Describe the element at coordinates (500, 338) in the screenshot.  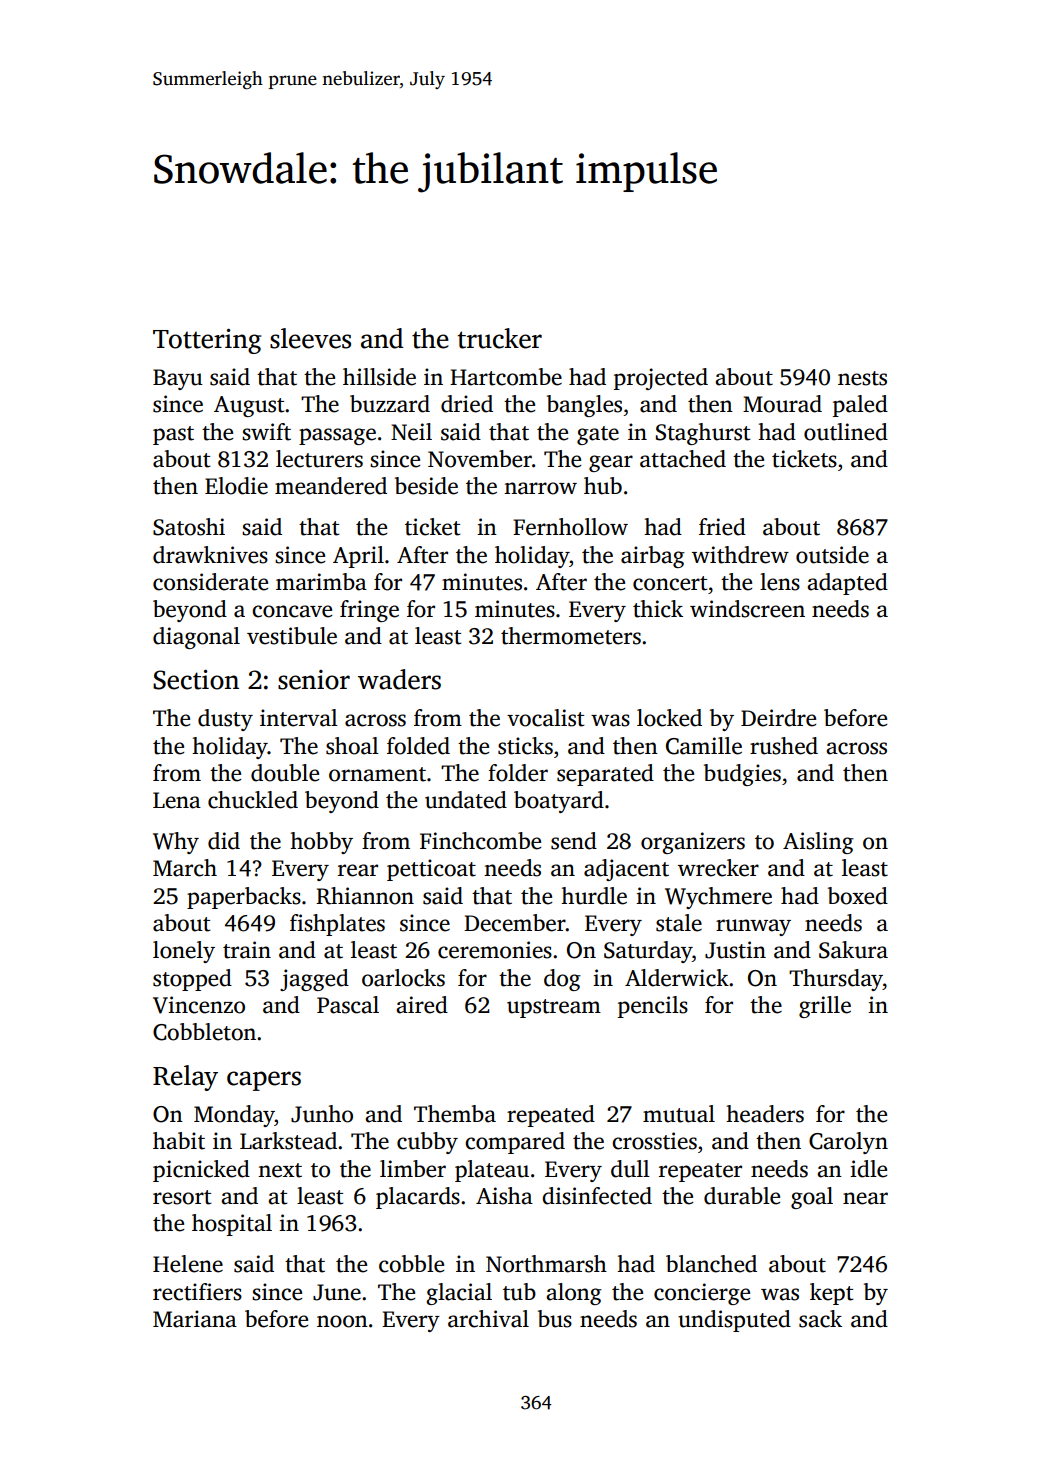
I see `trucker` at that location.
